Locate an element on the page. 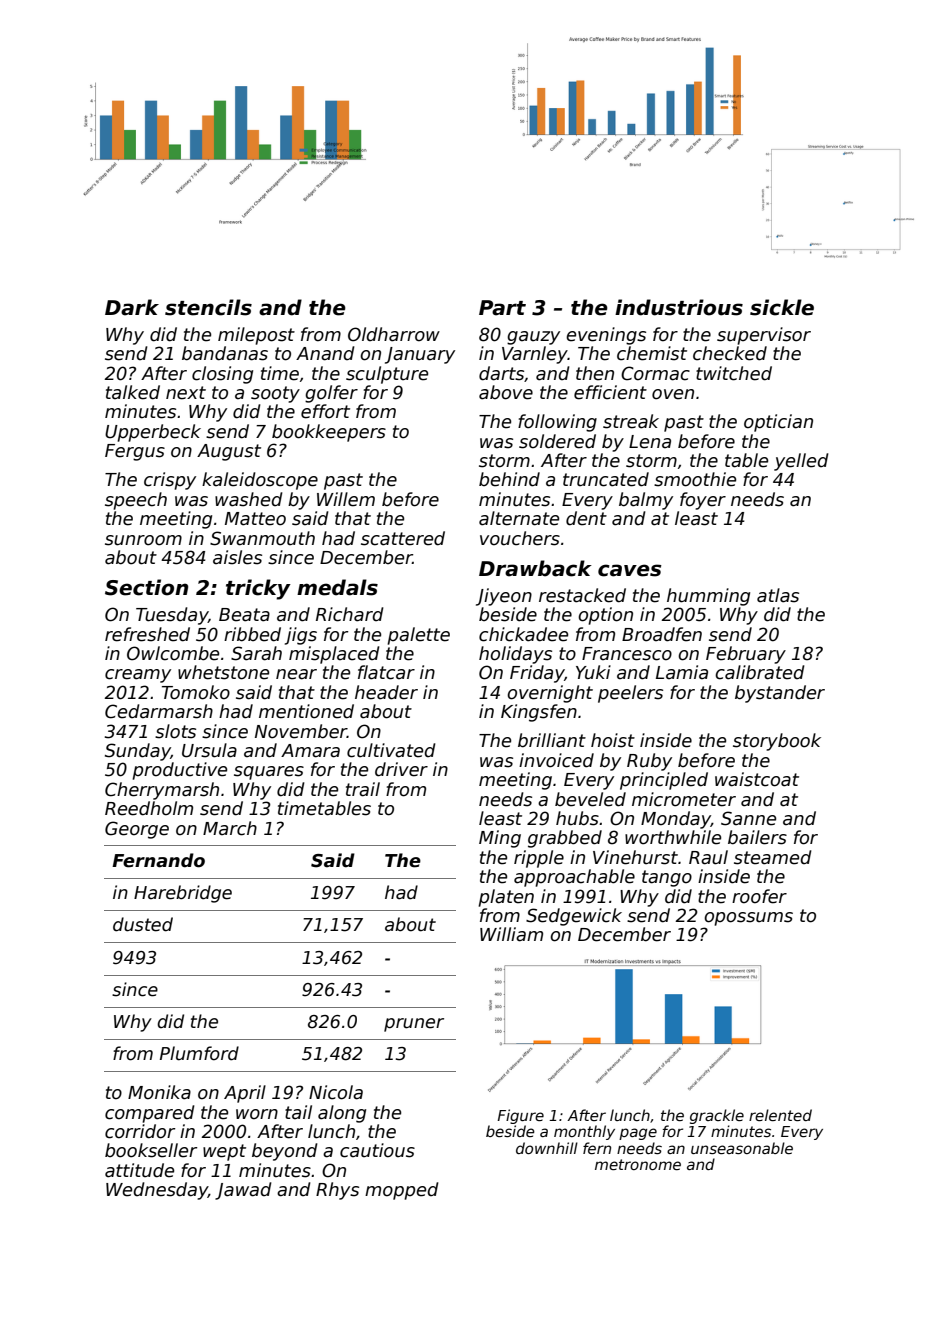 This document has height=1328, width=935. Plumford is located at coordinates (199, 1053).
